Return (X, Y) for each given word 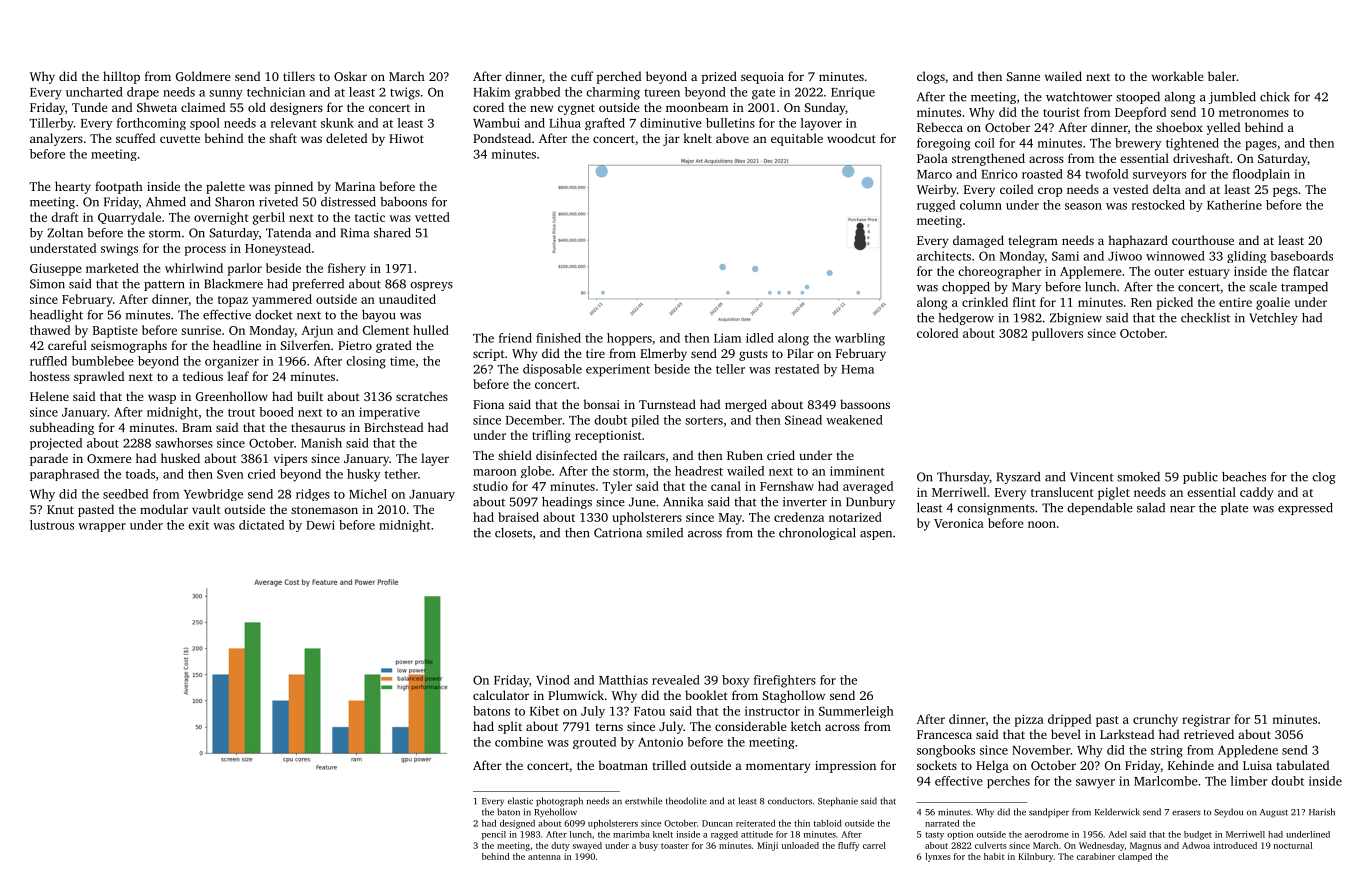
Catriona (618, 533)
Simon (47, 284)
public (1200, 478)
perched (618, 77)
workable (1177, 76)
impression (845, 767)
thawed (50, 330)
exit (198, 525)
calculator (501, 695)
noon (1042, 524)
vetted (432, 217)
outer (1169, 272)
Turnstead (667, 404)
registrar (1206, 721)
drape (143, 93)
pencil (494, 835)
